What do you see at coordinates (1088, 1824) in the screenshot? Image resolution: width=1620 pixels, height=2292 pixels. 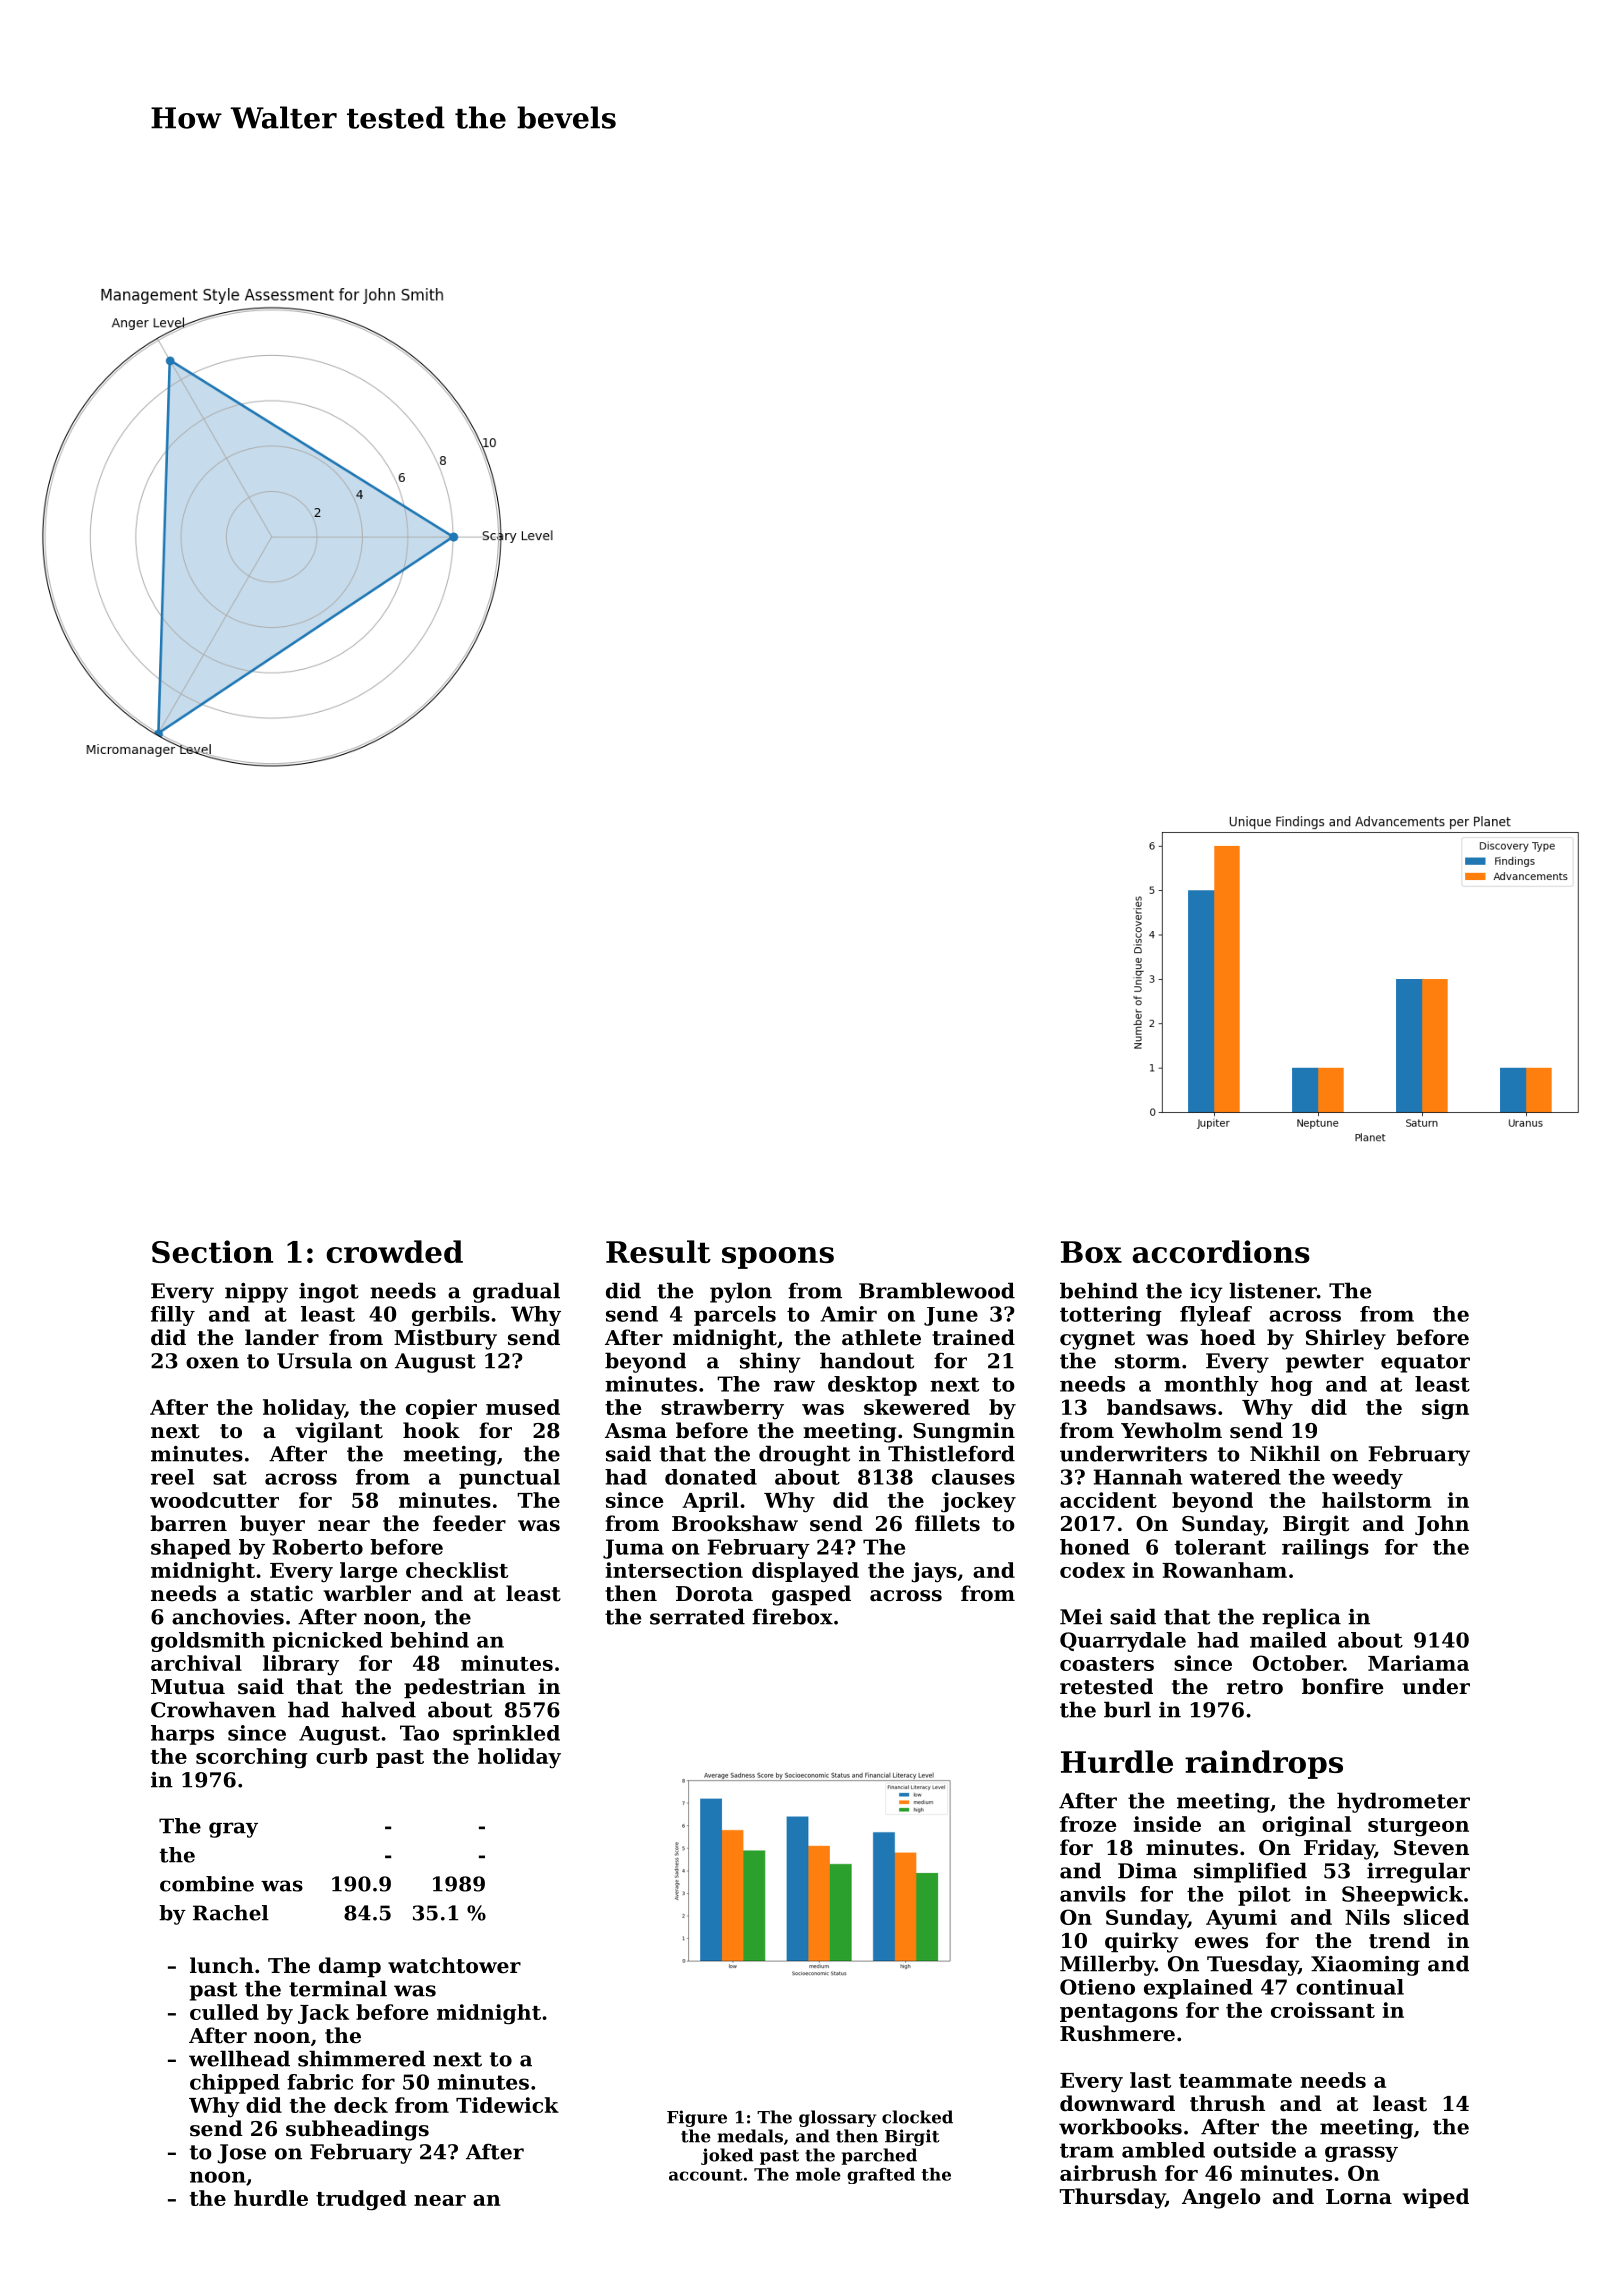 I see `froze` at bounding box center [1088, 1824].
